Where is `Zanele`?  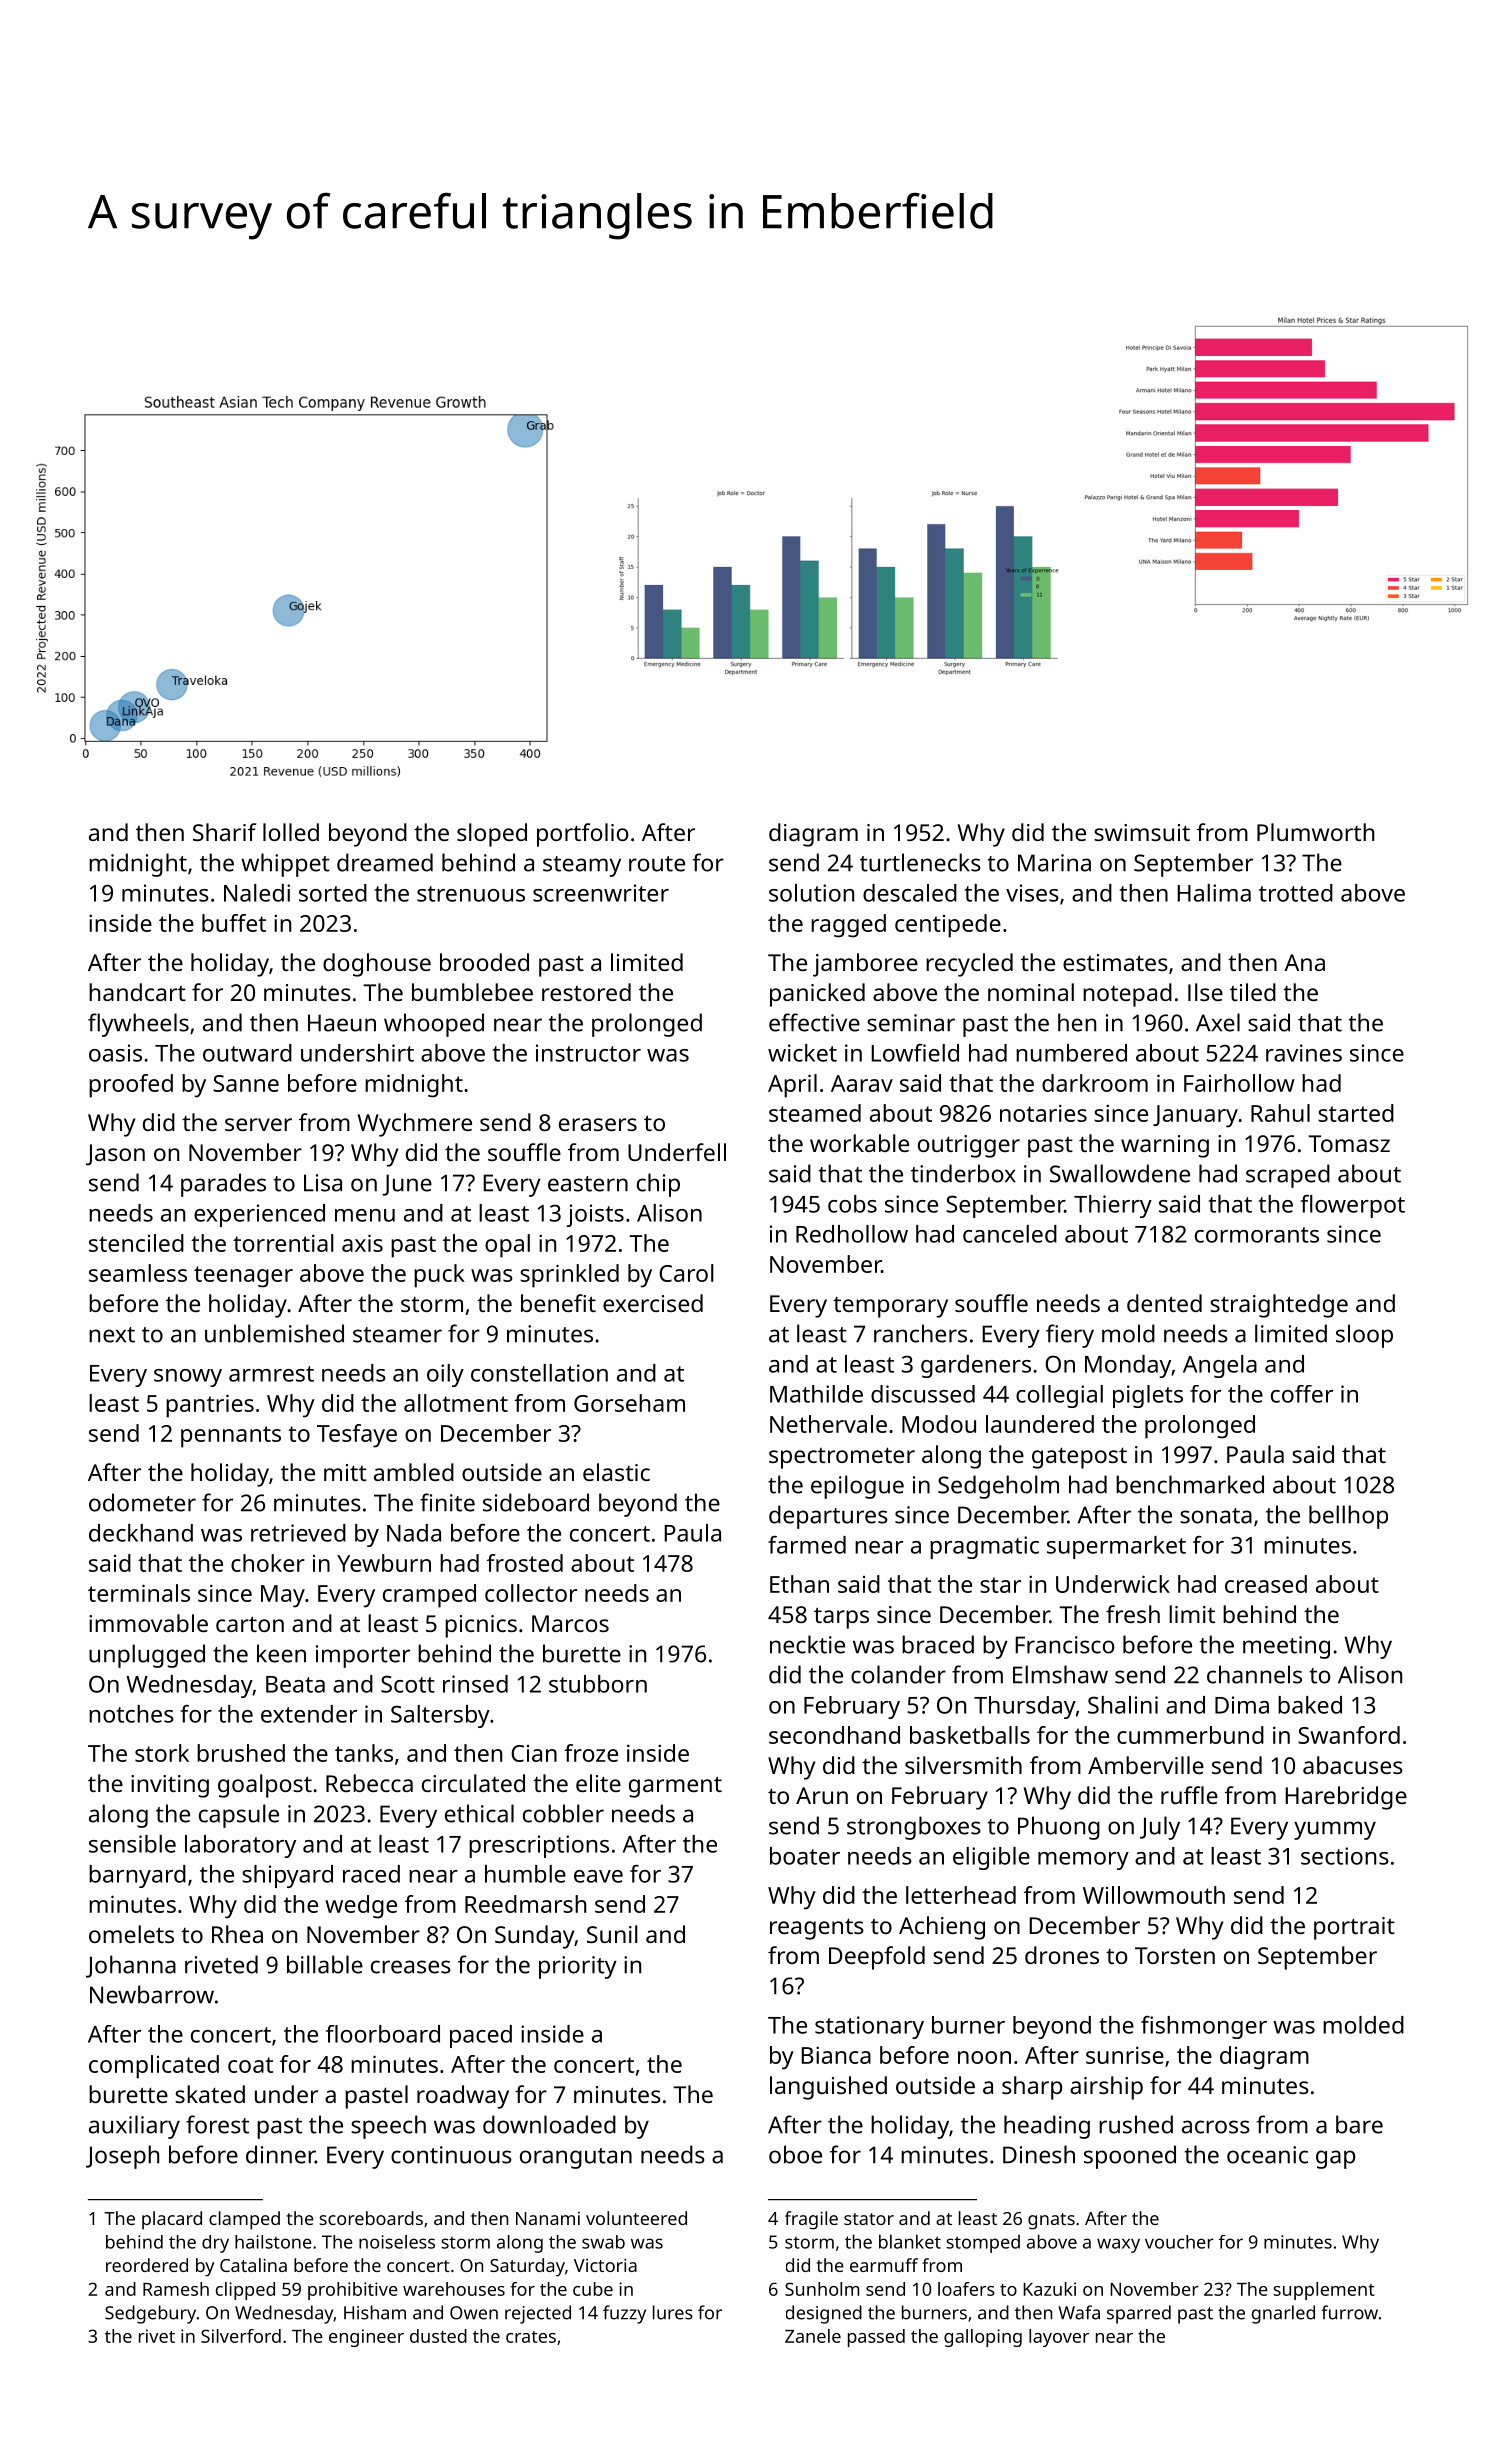 Zanele is located at coordinates (813, 2336).
